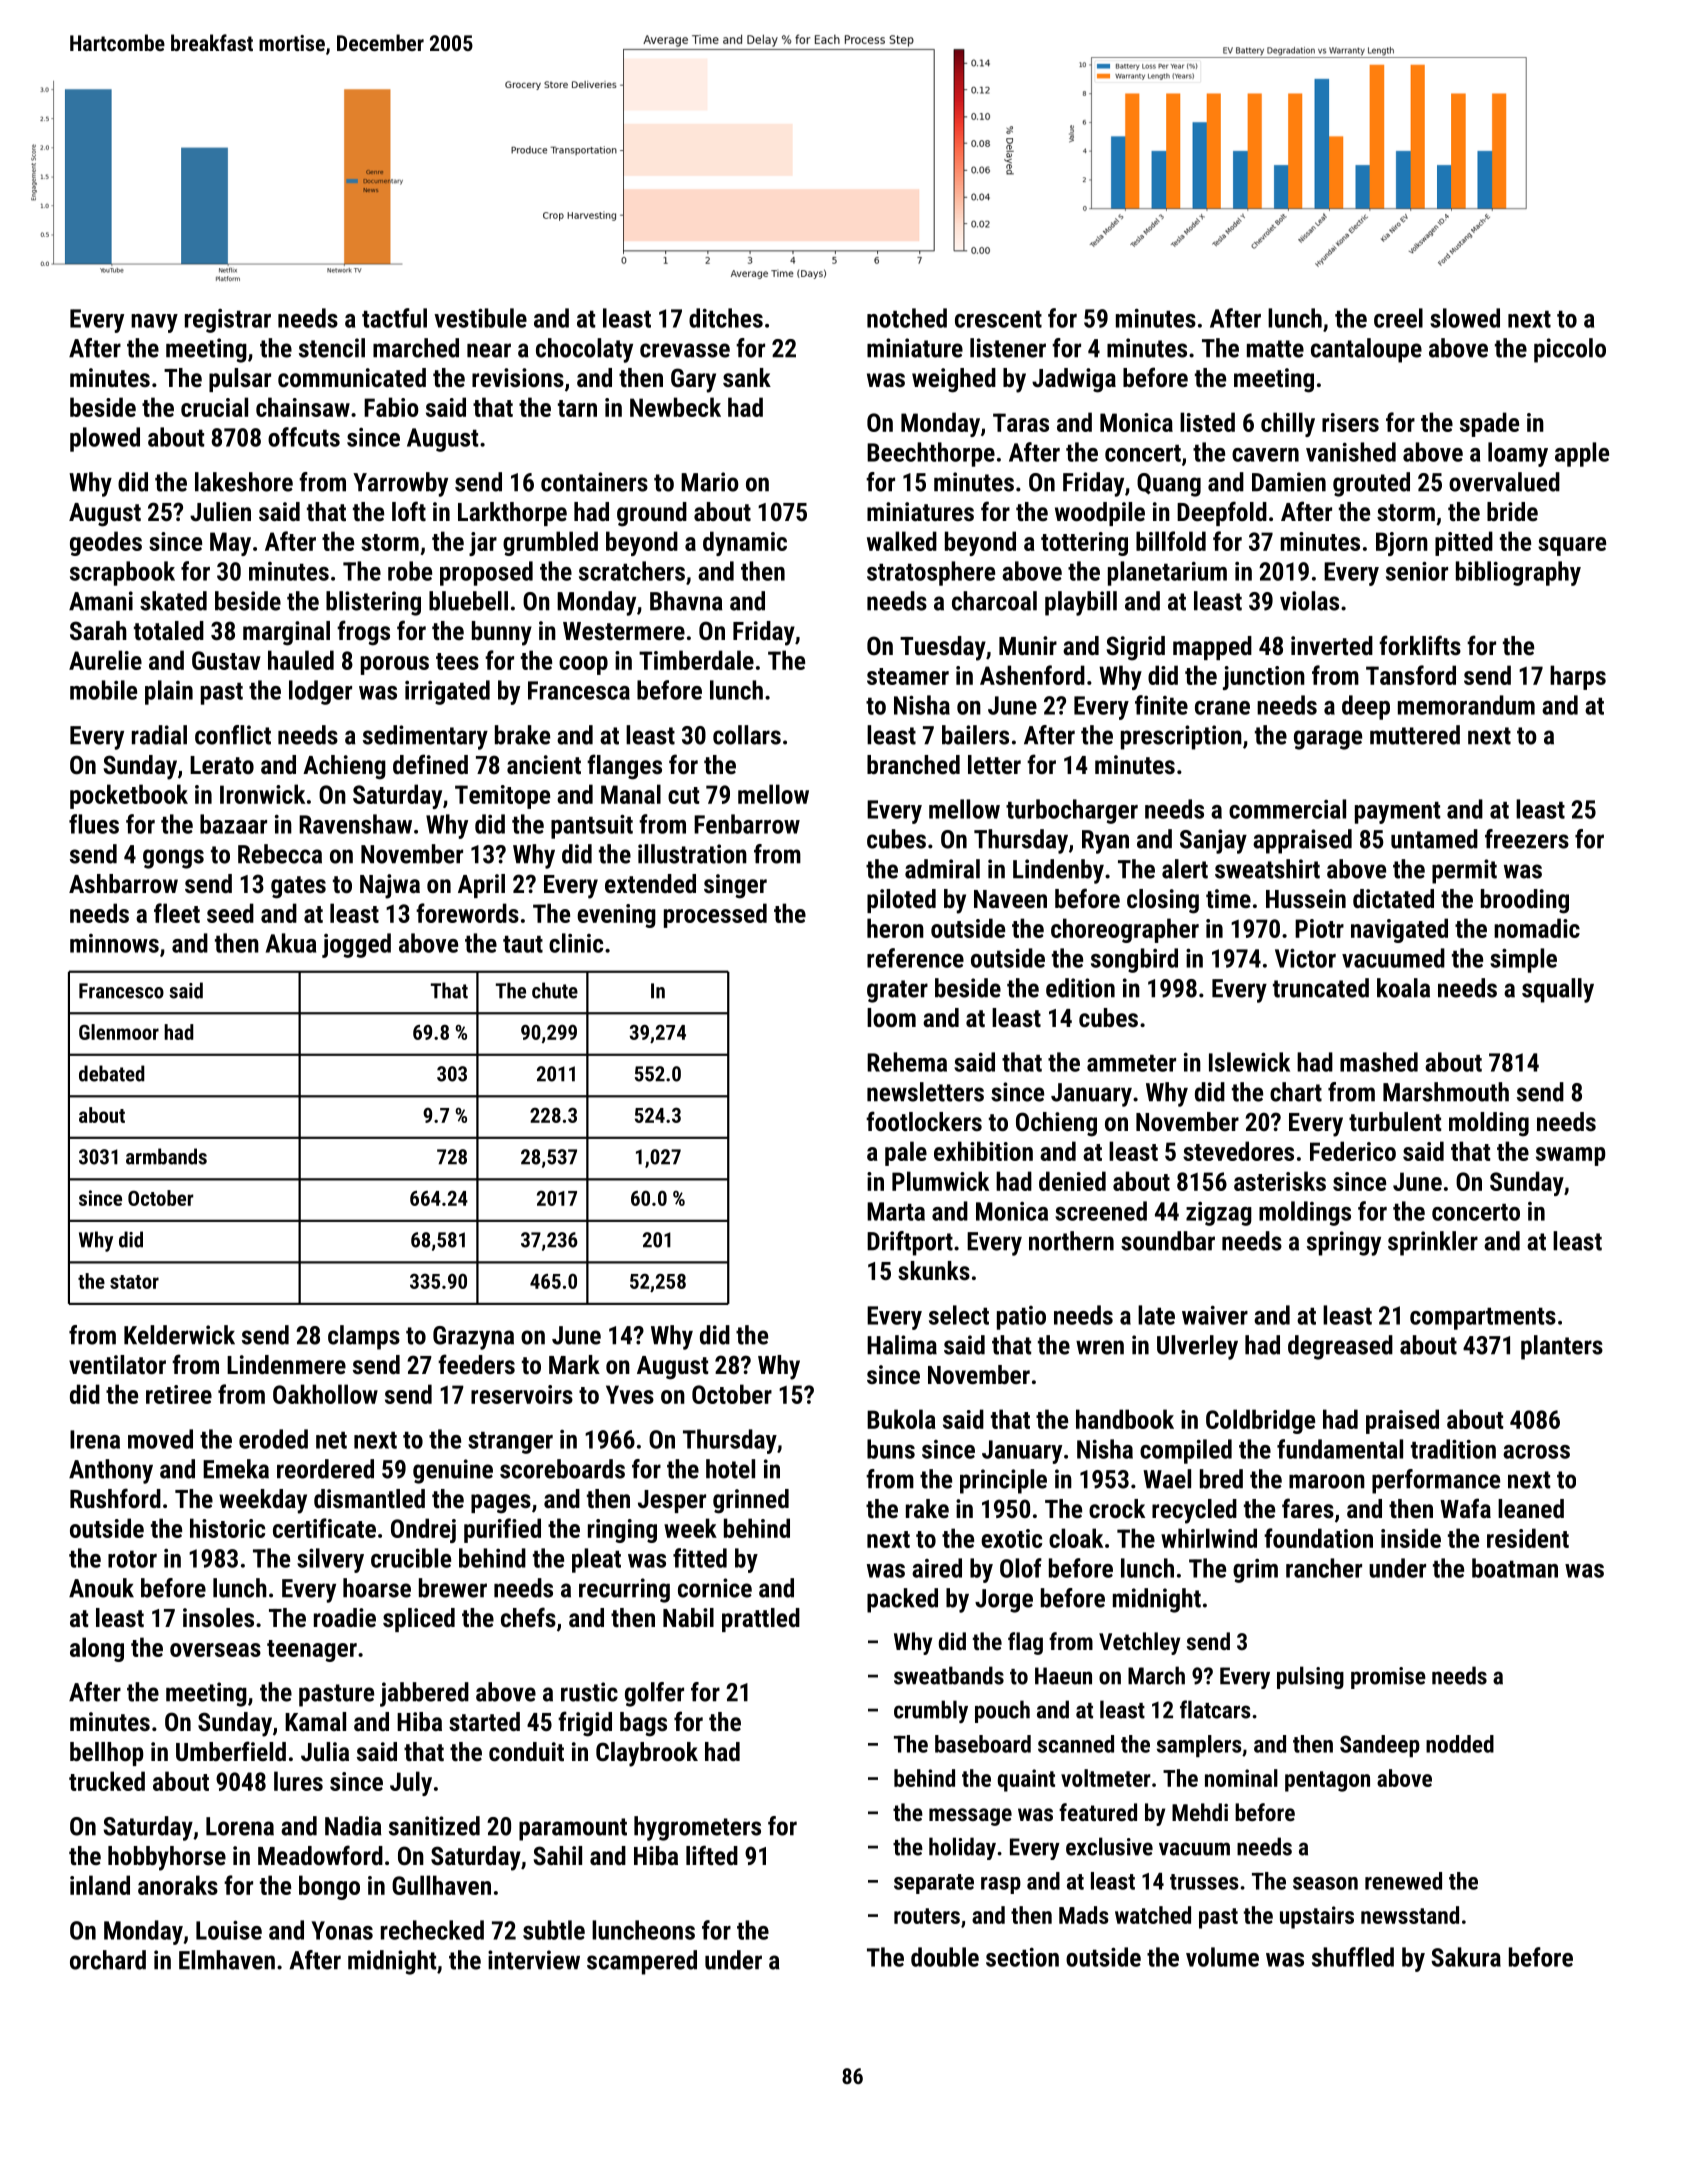 The height and width of the screenshot is (2178, 1683). What do you see at coordinates (231, 1751) in the screenshot?
I see `Umberfield` at bounding box center [231, 1751].
